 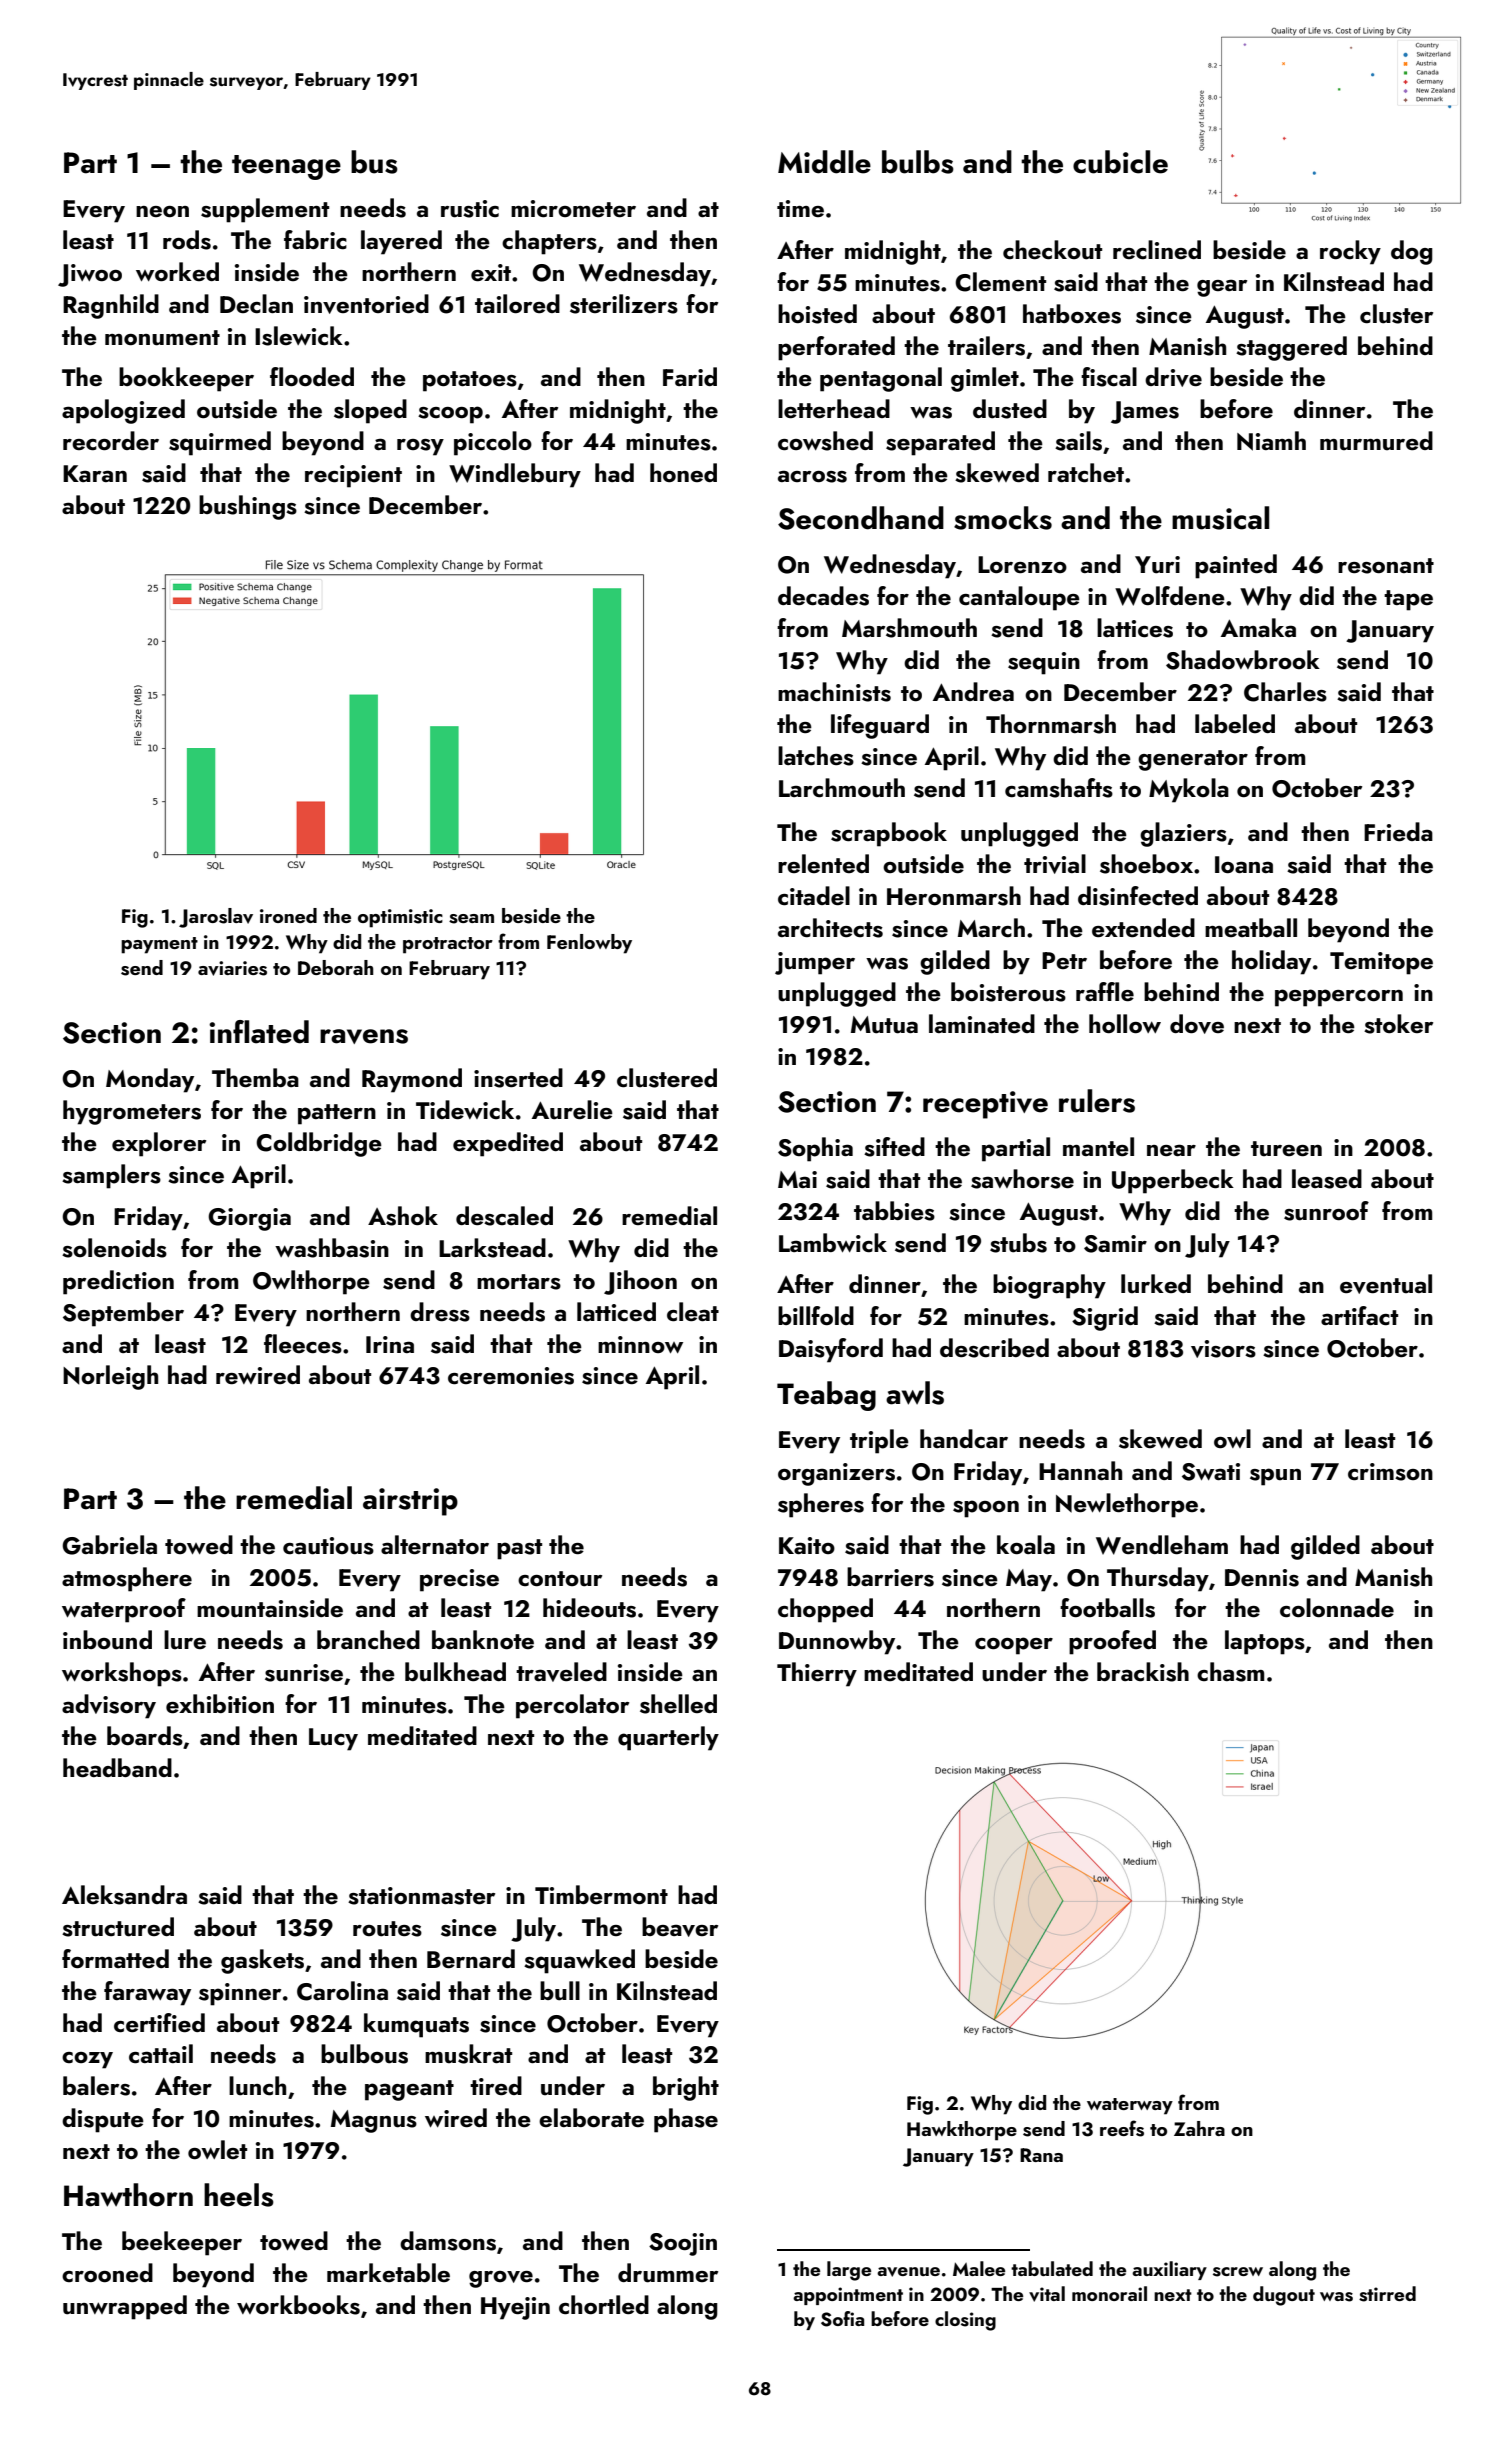 What do you see at coordinates (1271, 962) in the screenshot?
I see `holiday` at bounding box center [1271, 962].
